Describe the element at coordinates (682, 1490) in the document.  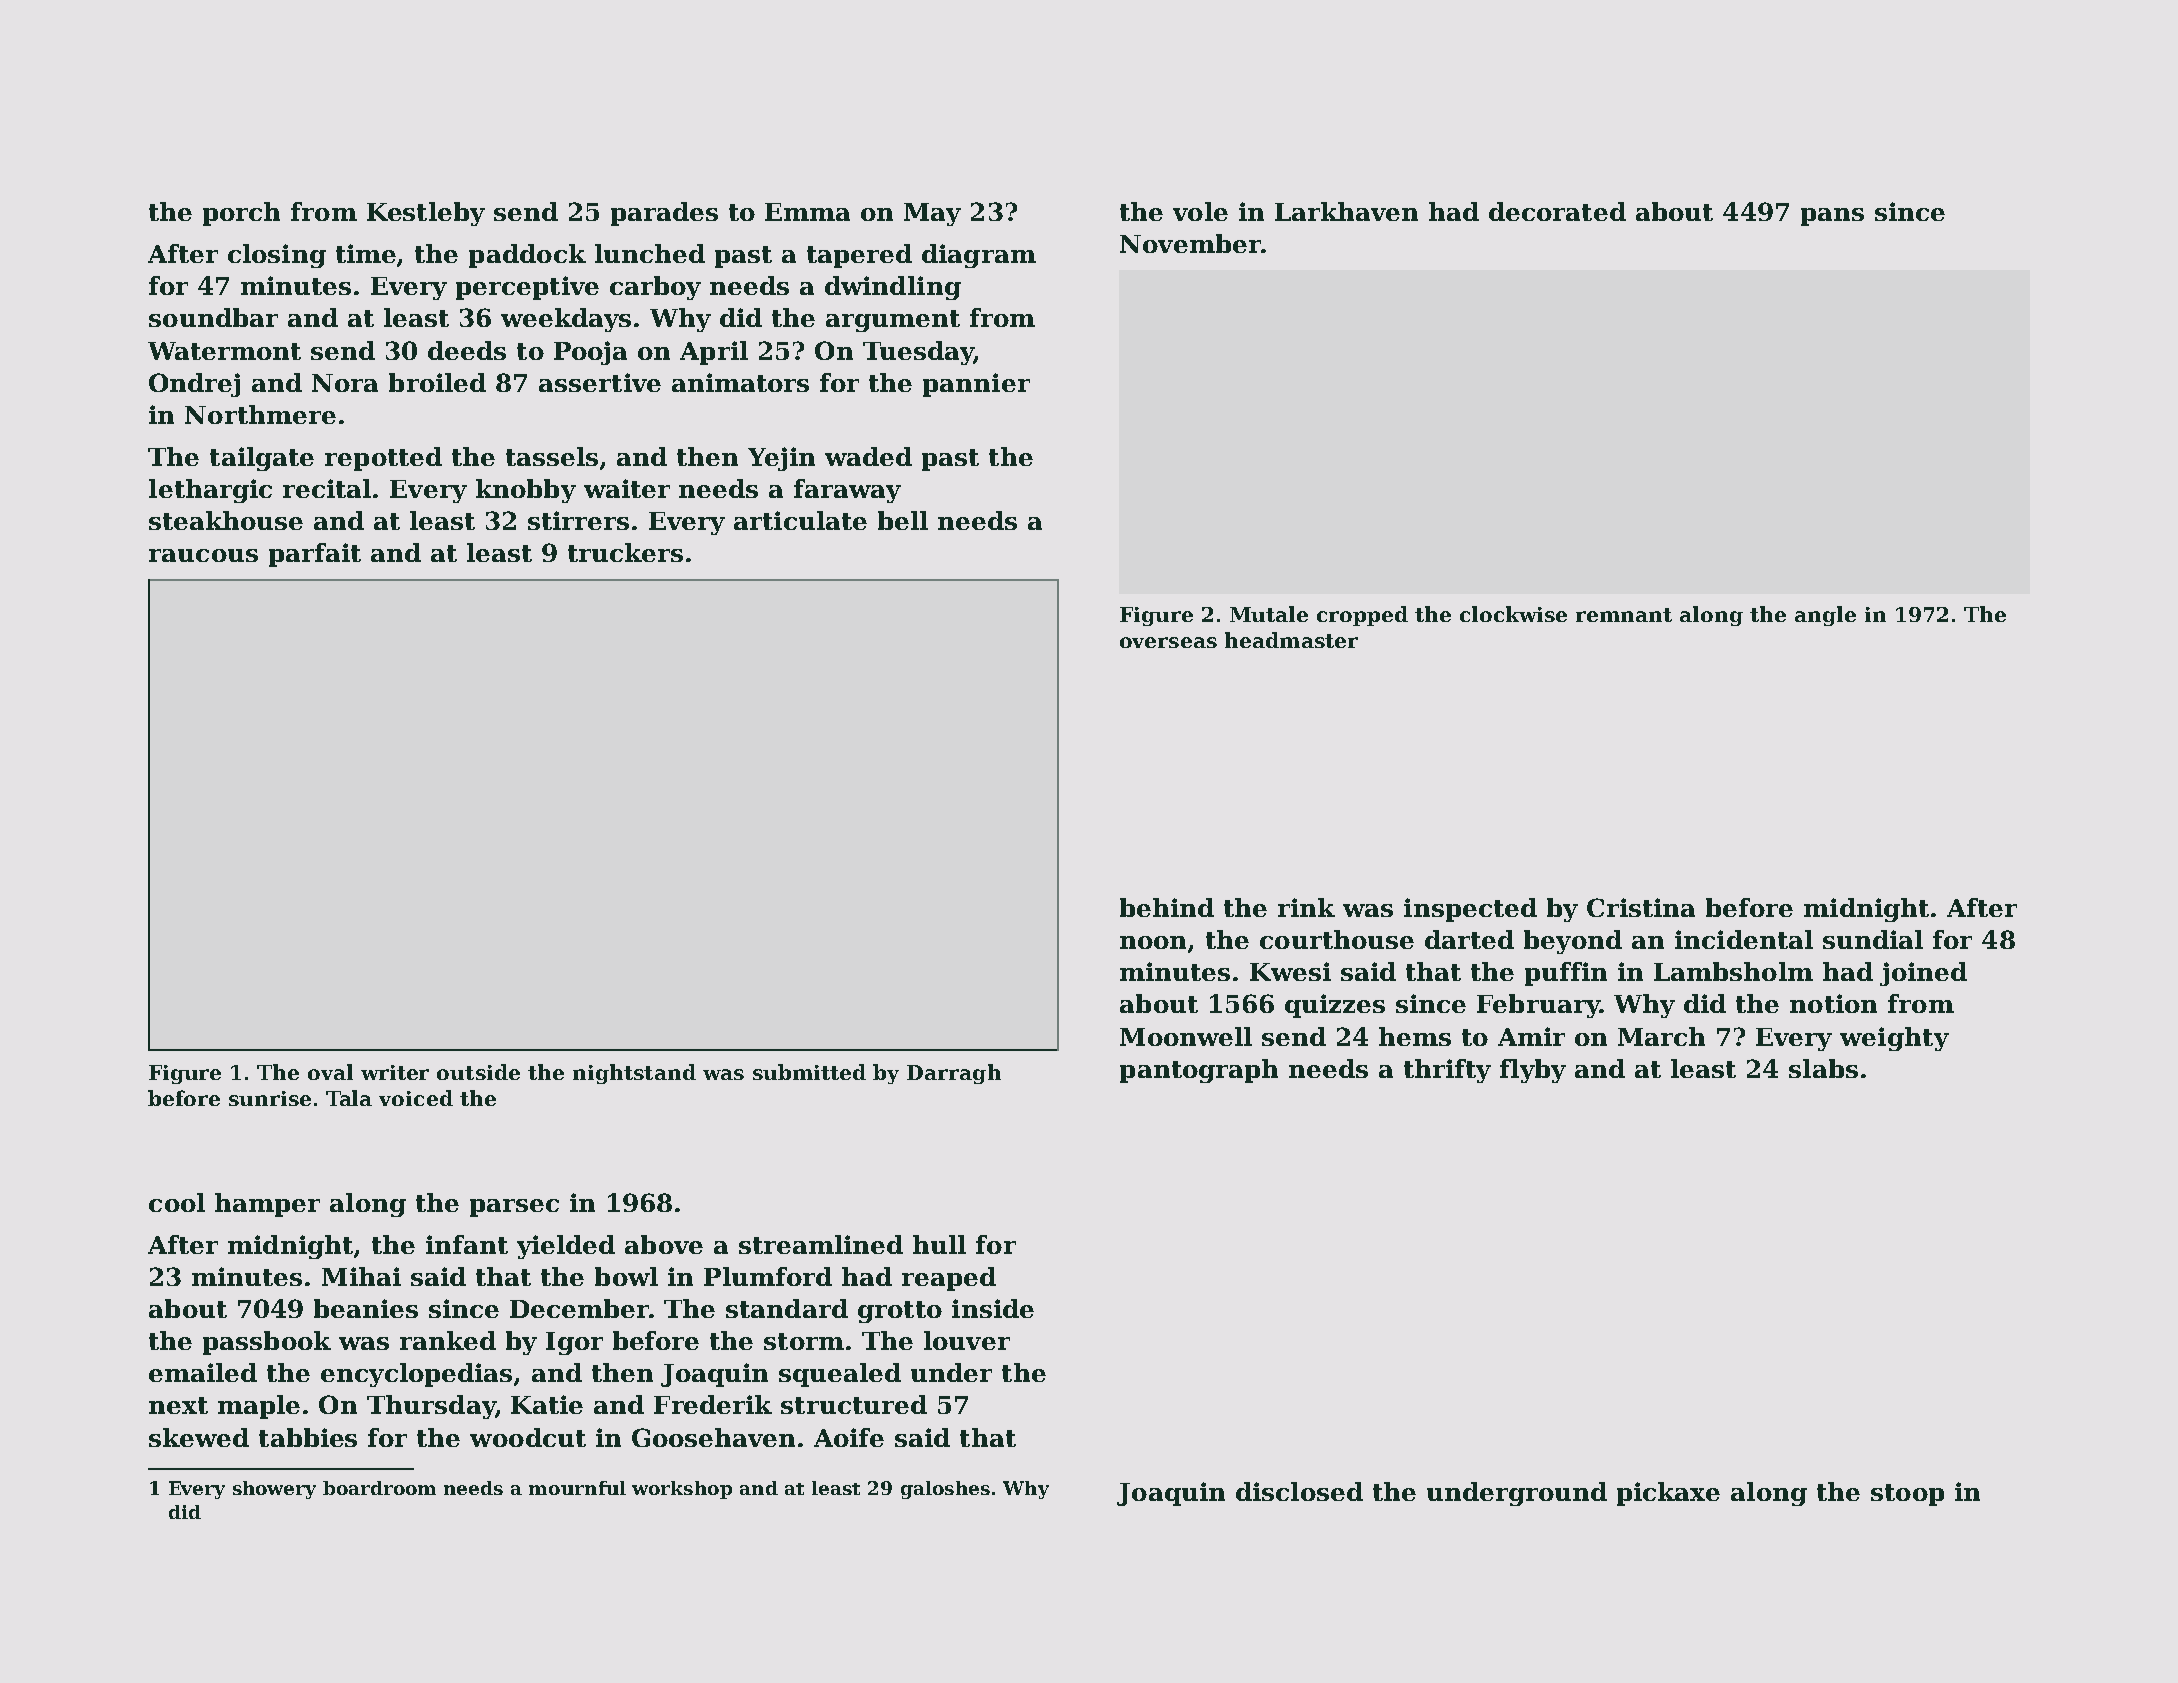
I see `workshop` at that location.
